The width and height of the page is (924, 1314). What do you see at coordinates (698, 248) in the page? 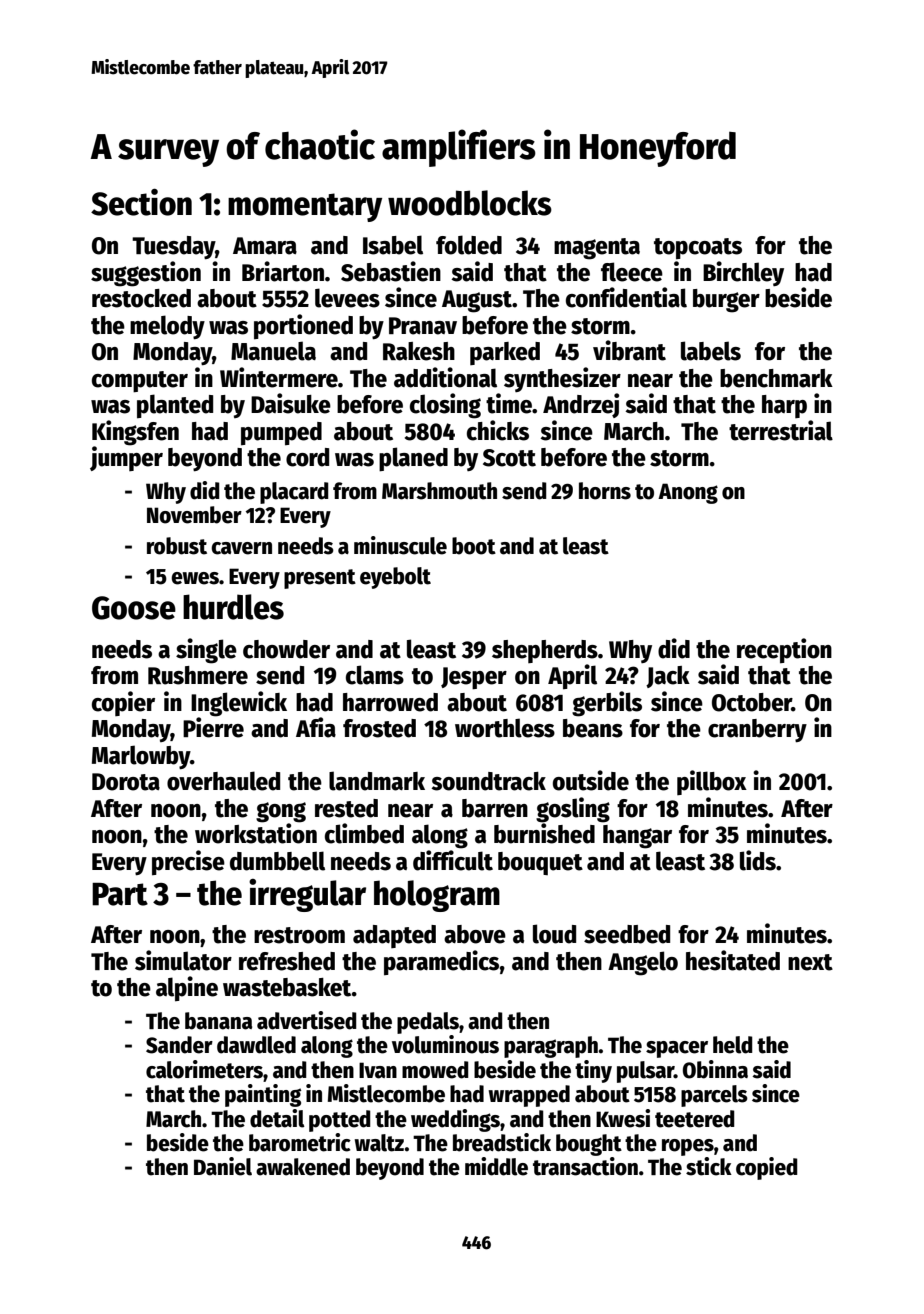
I see `topcoats` at bounding box center [698, 248].
